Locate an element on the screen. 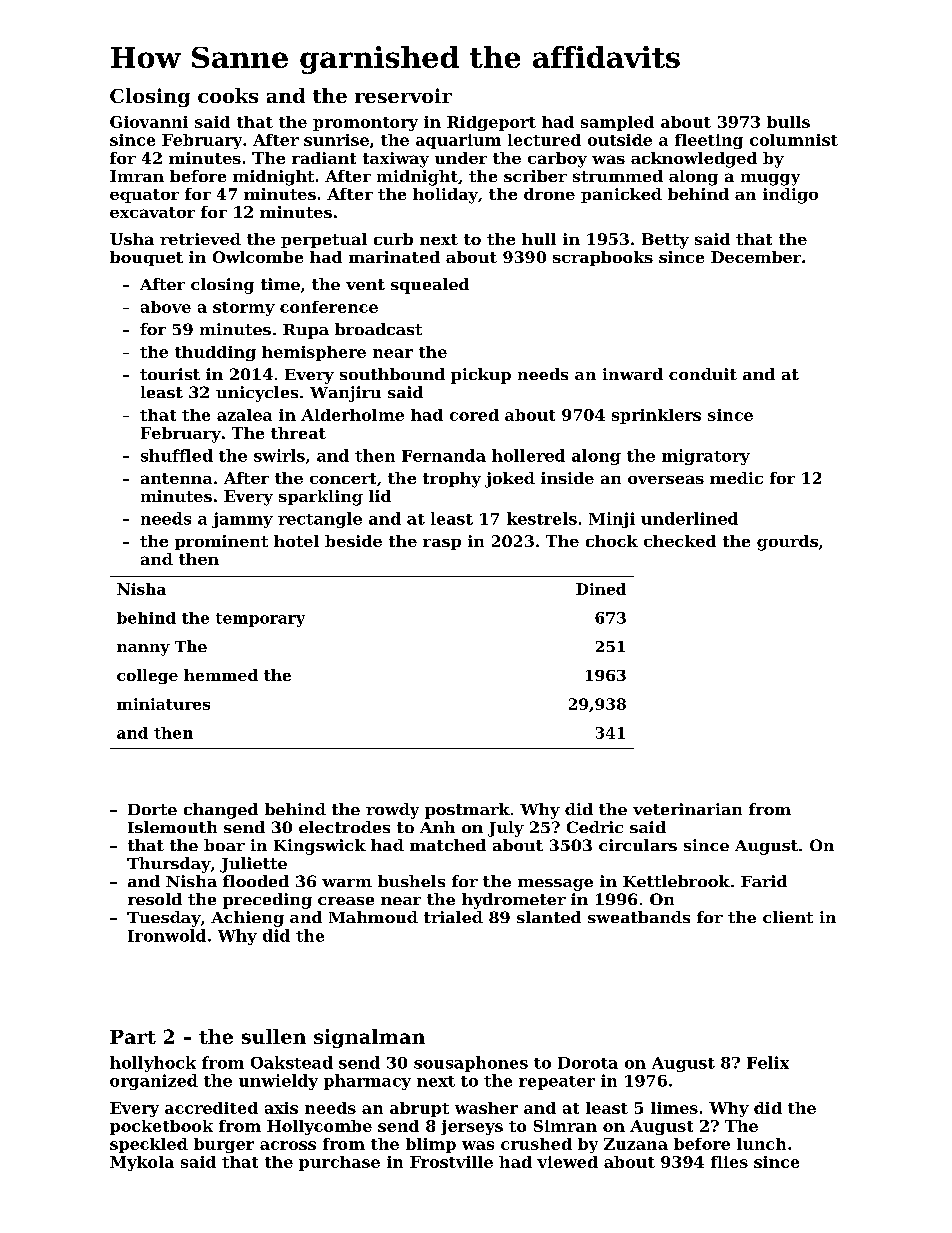 The width and height of the screenshot is (952, 1233). temporary is located at coordinates (260, 620).
